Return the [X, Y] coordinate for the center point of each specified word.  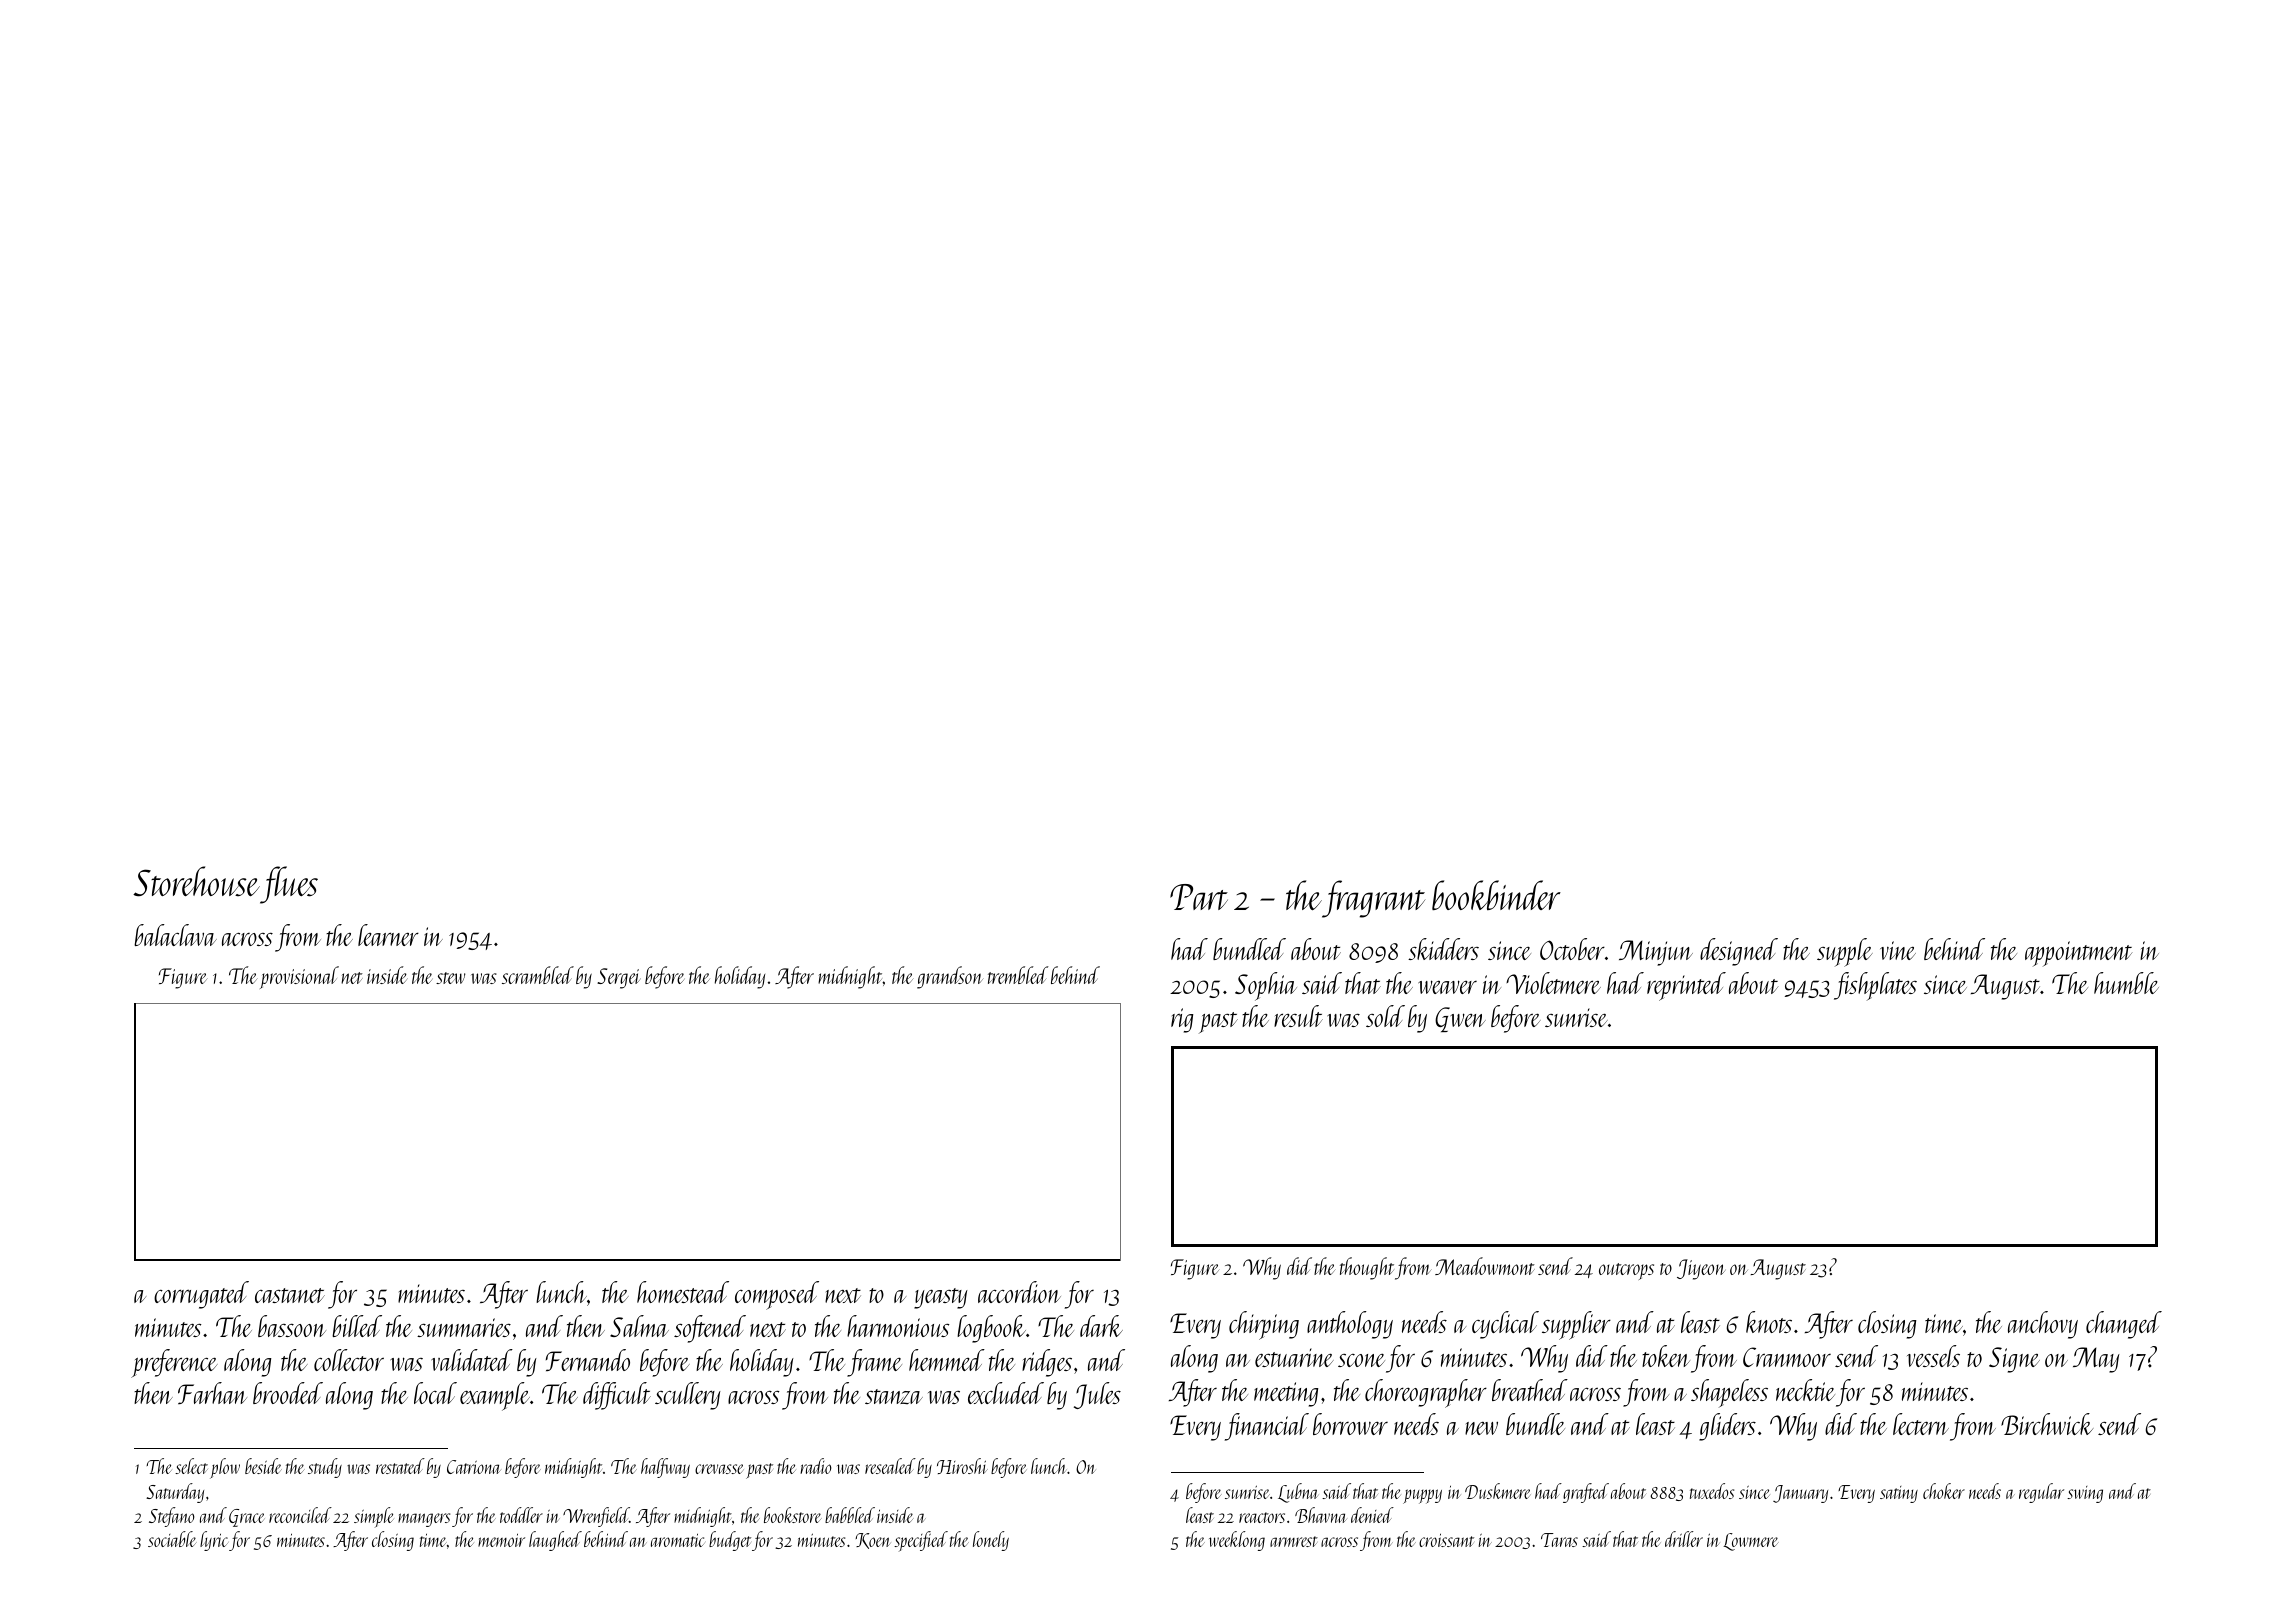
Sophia [1266, 986]
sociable [172, 1539]
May [2096, 1360]
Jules [1097, 1395]
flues [289, 885]
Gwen [1460, 1019]
